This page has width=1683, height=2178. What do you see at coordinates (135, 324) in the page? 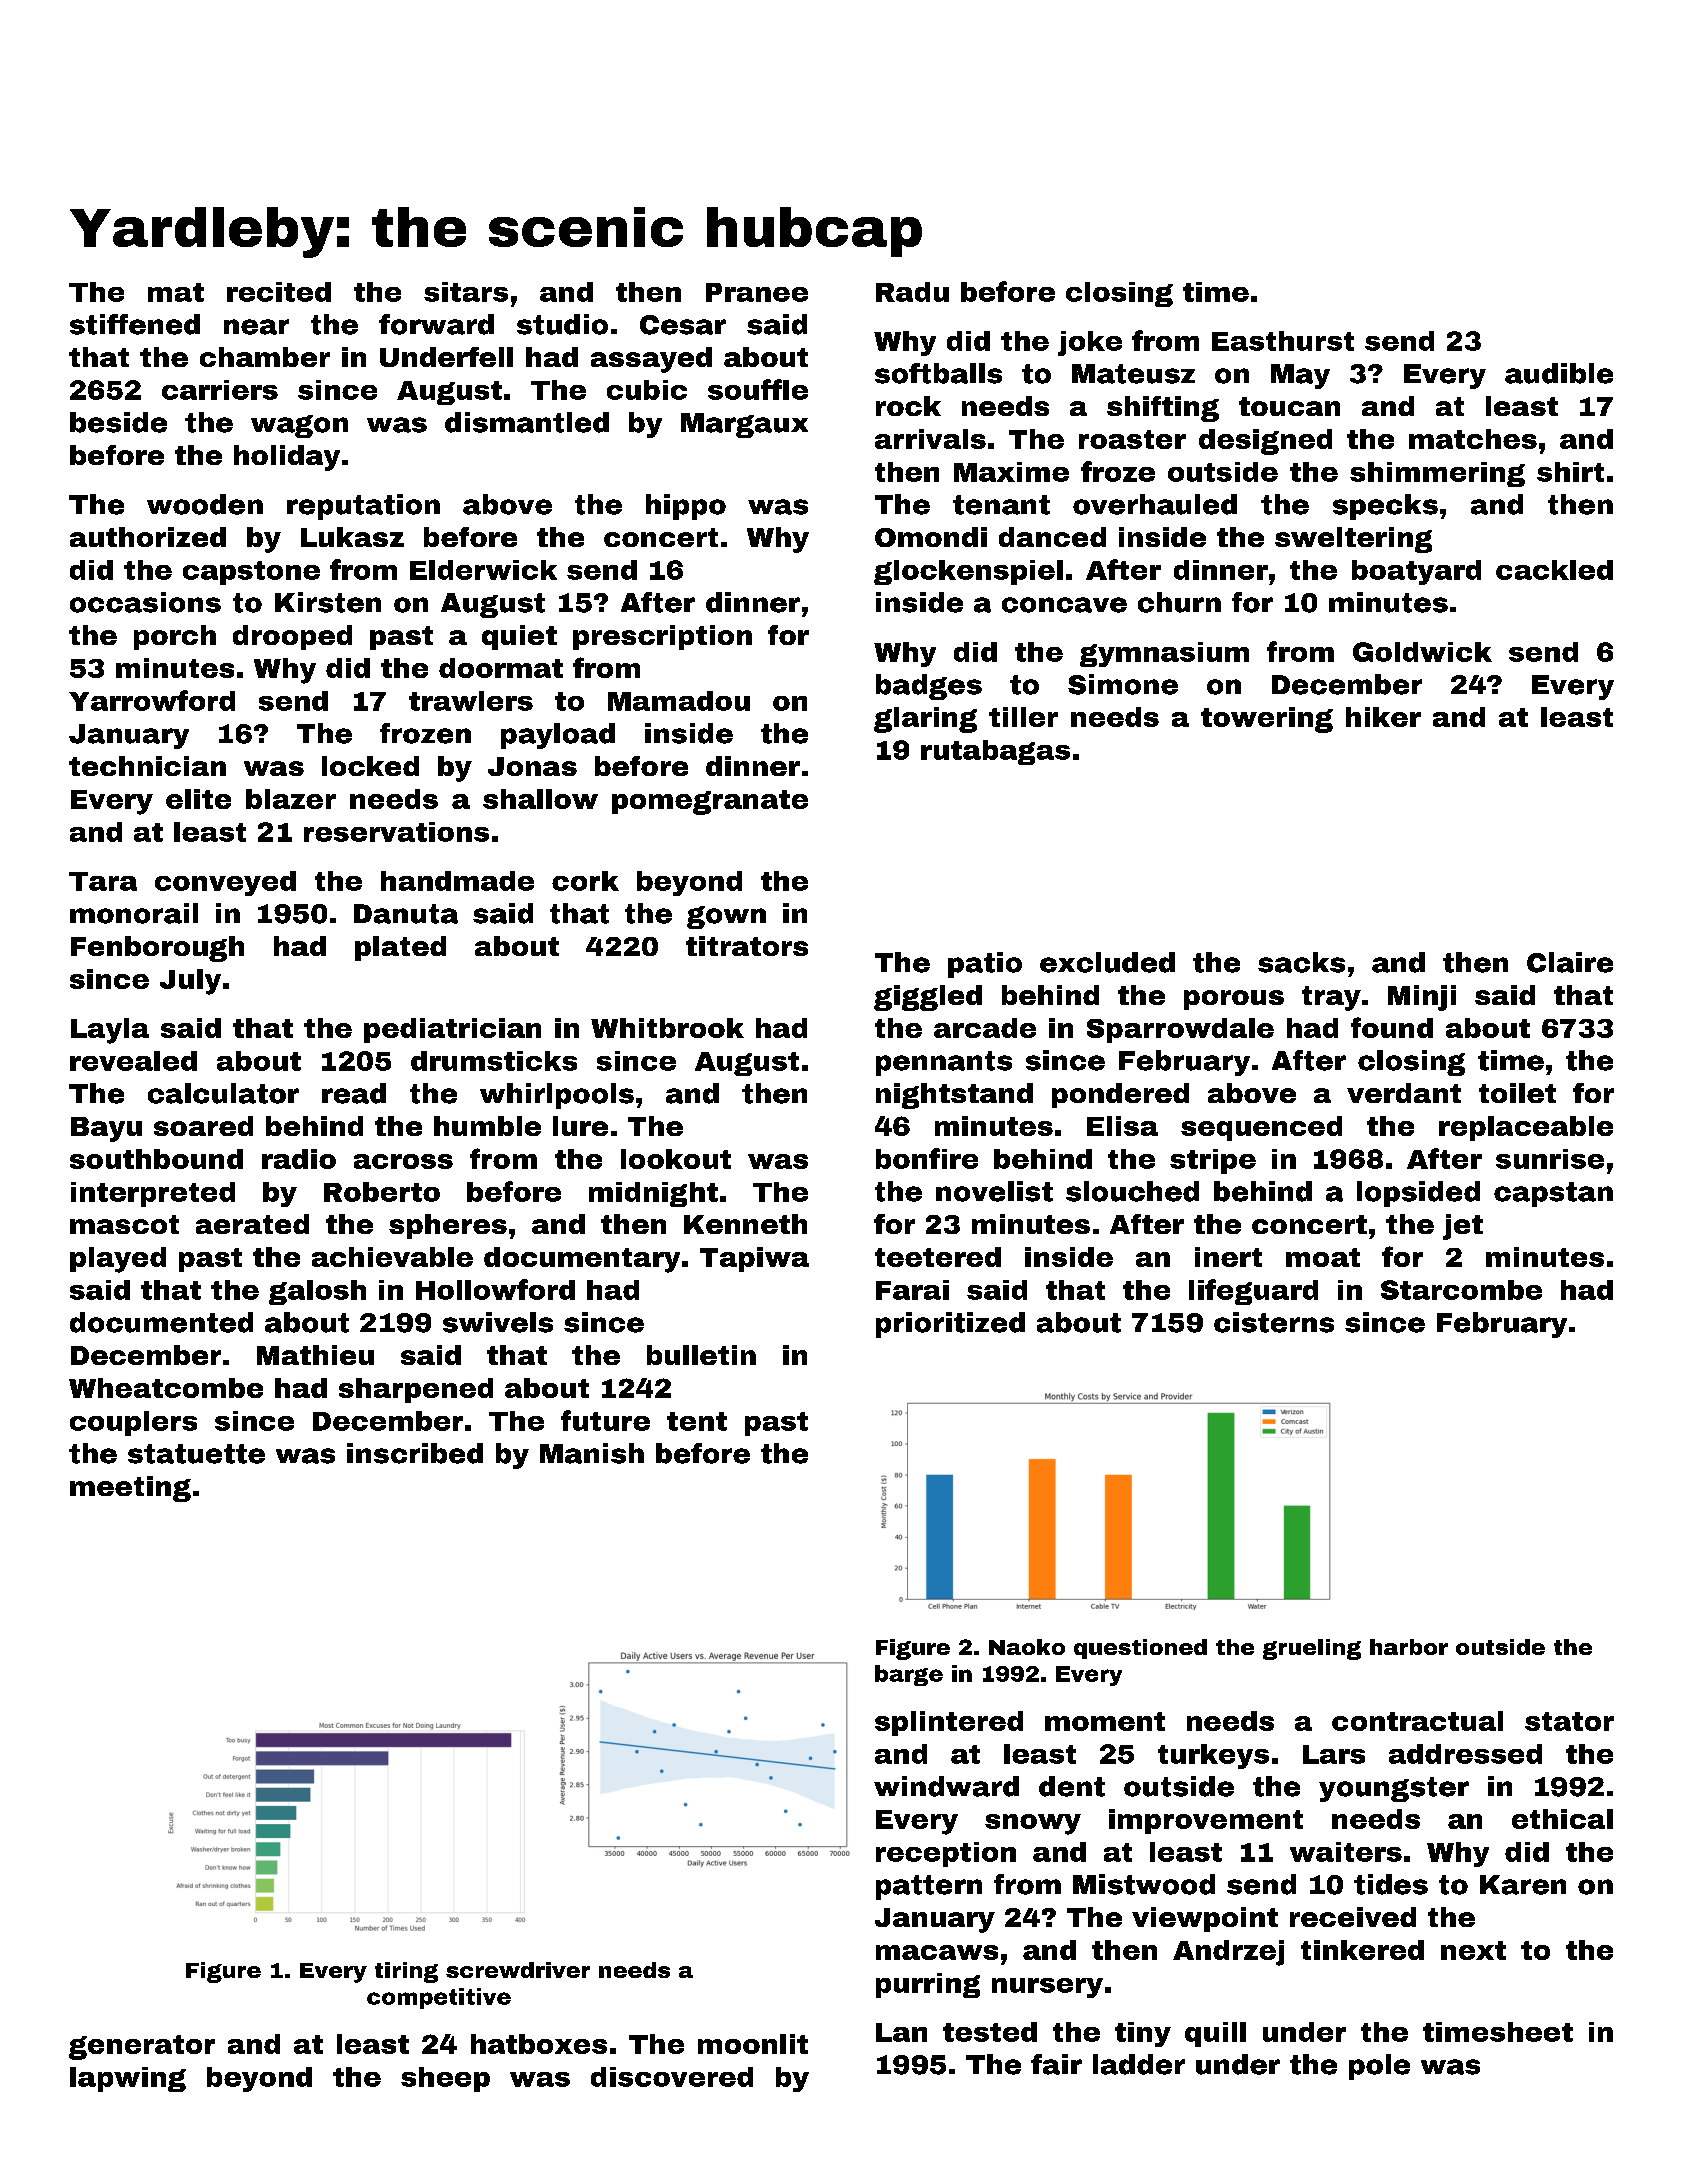
I see `stiffened` at bounding box center [135, 324].
